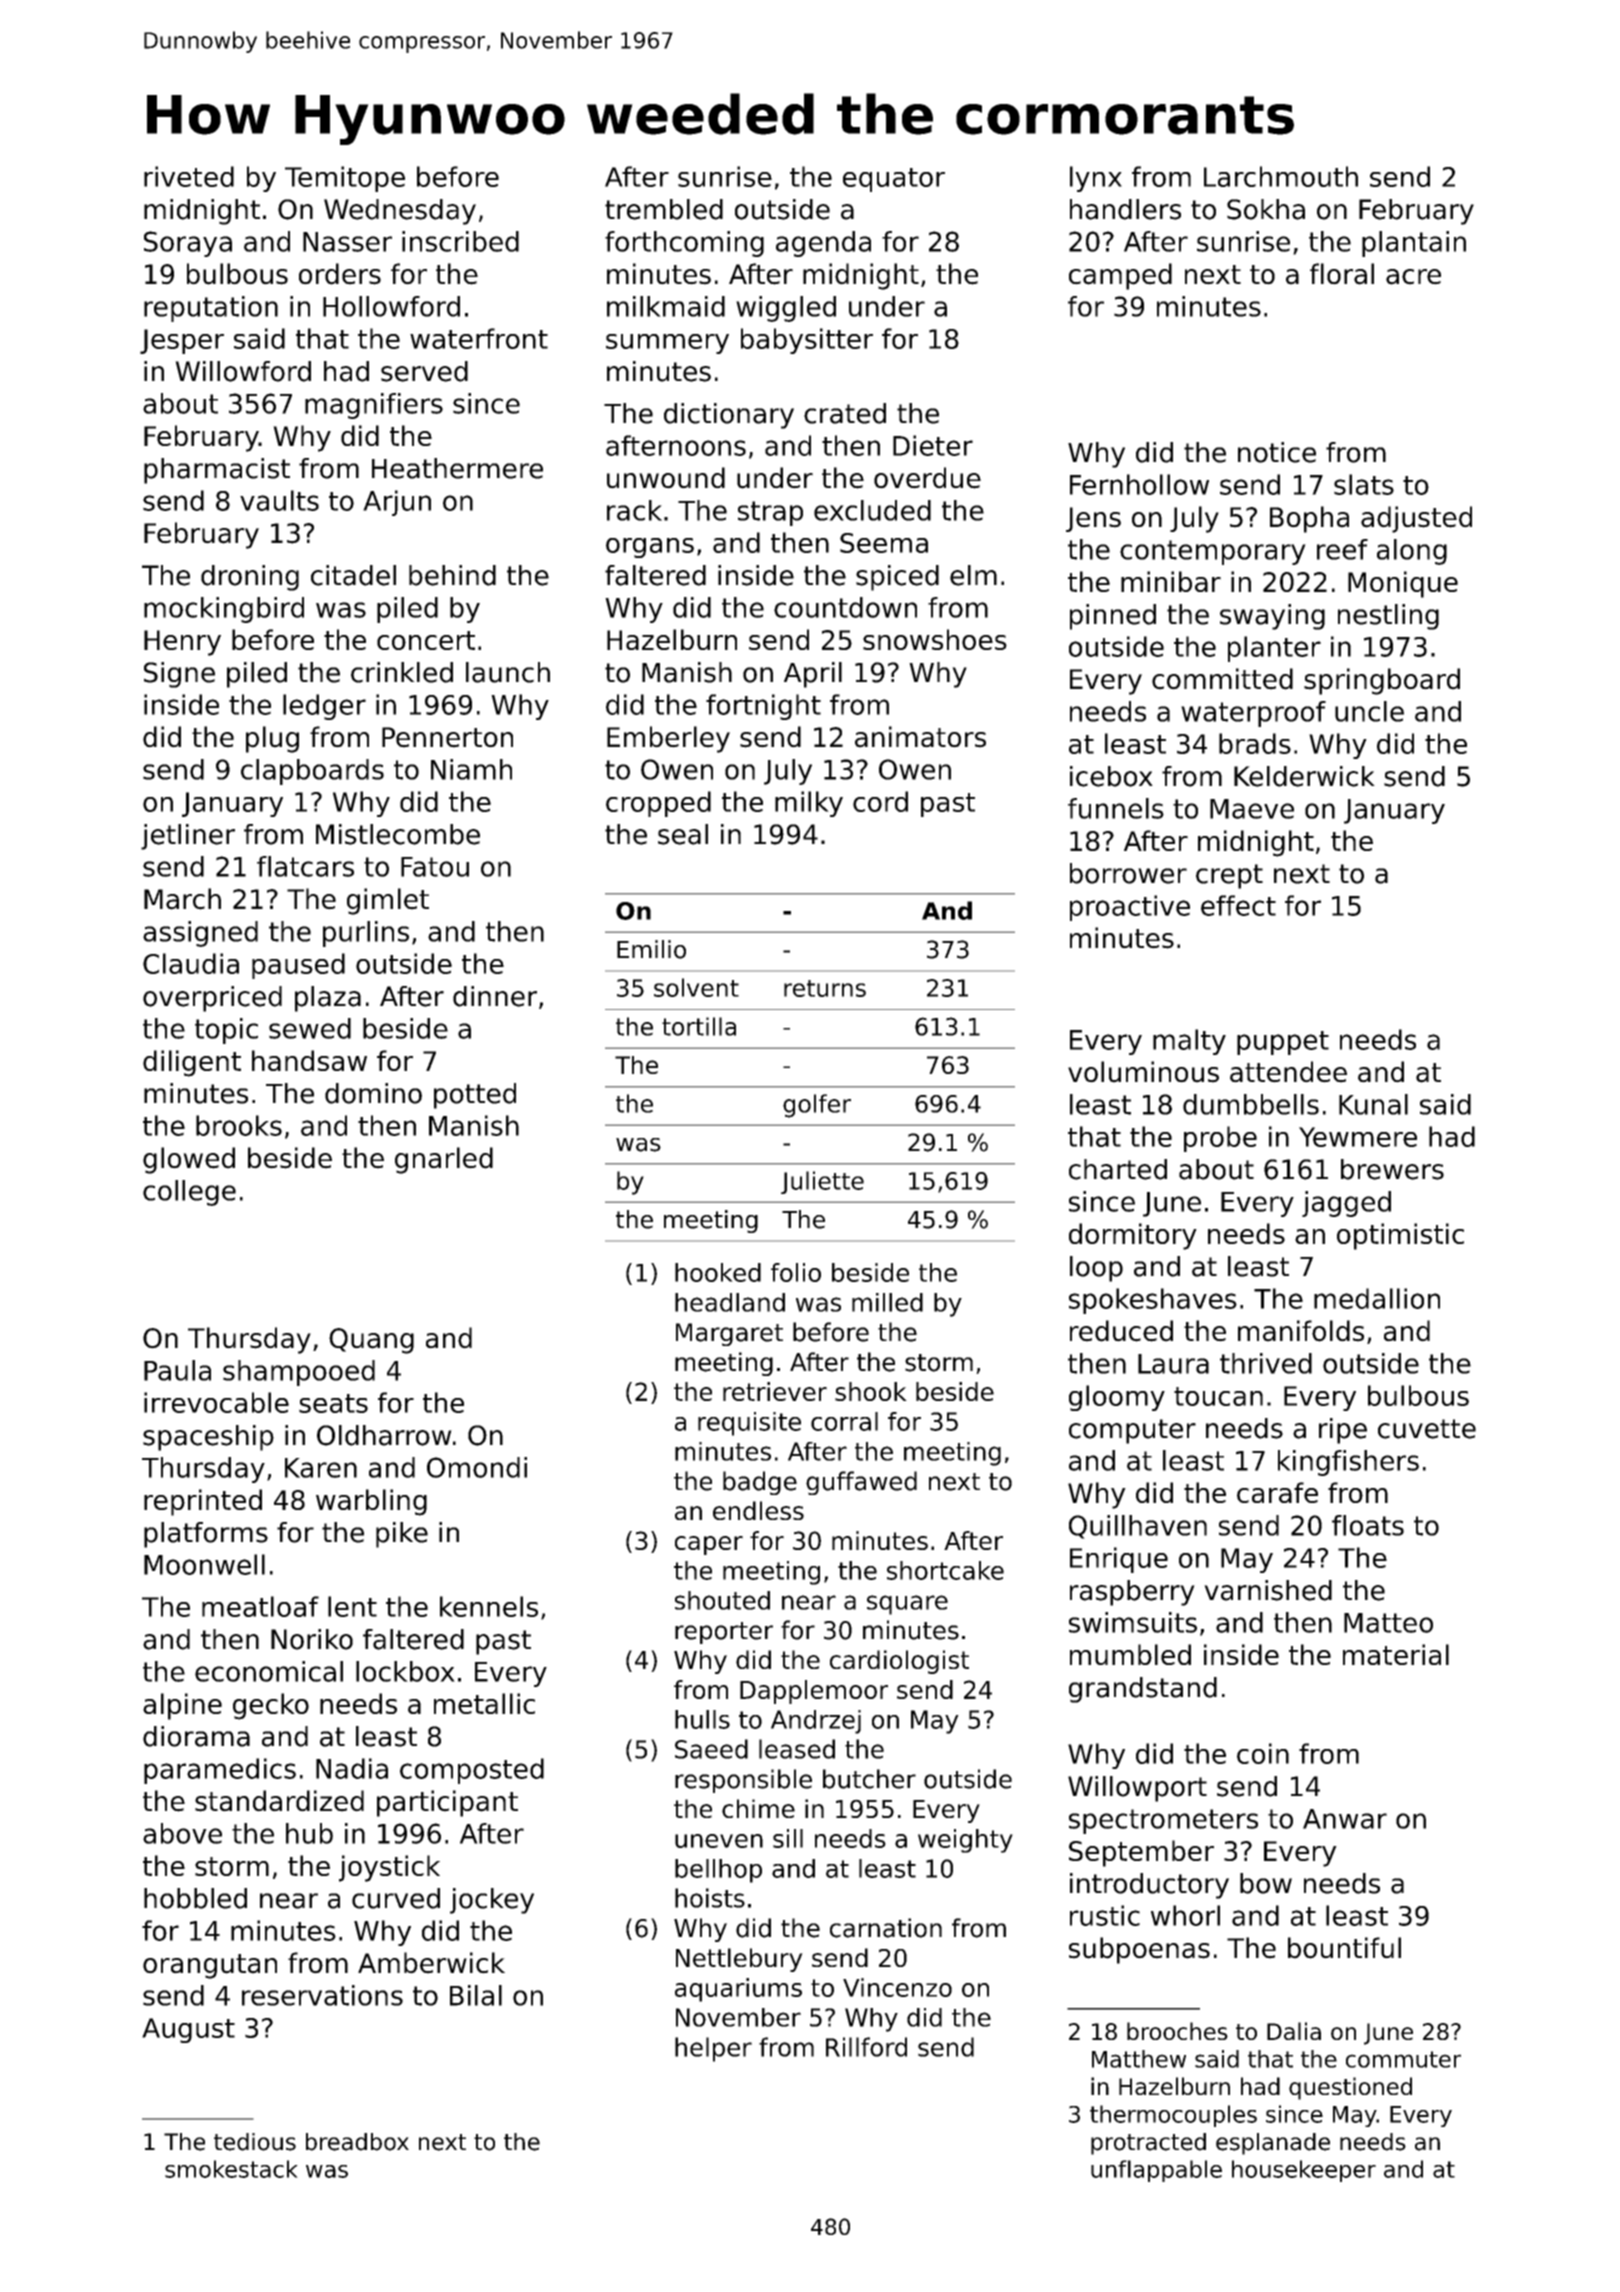 The image size is (1620, 2292). Describe the element at coordinates (203, 1502) in the document. I see `reprinted` at that location.
